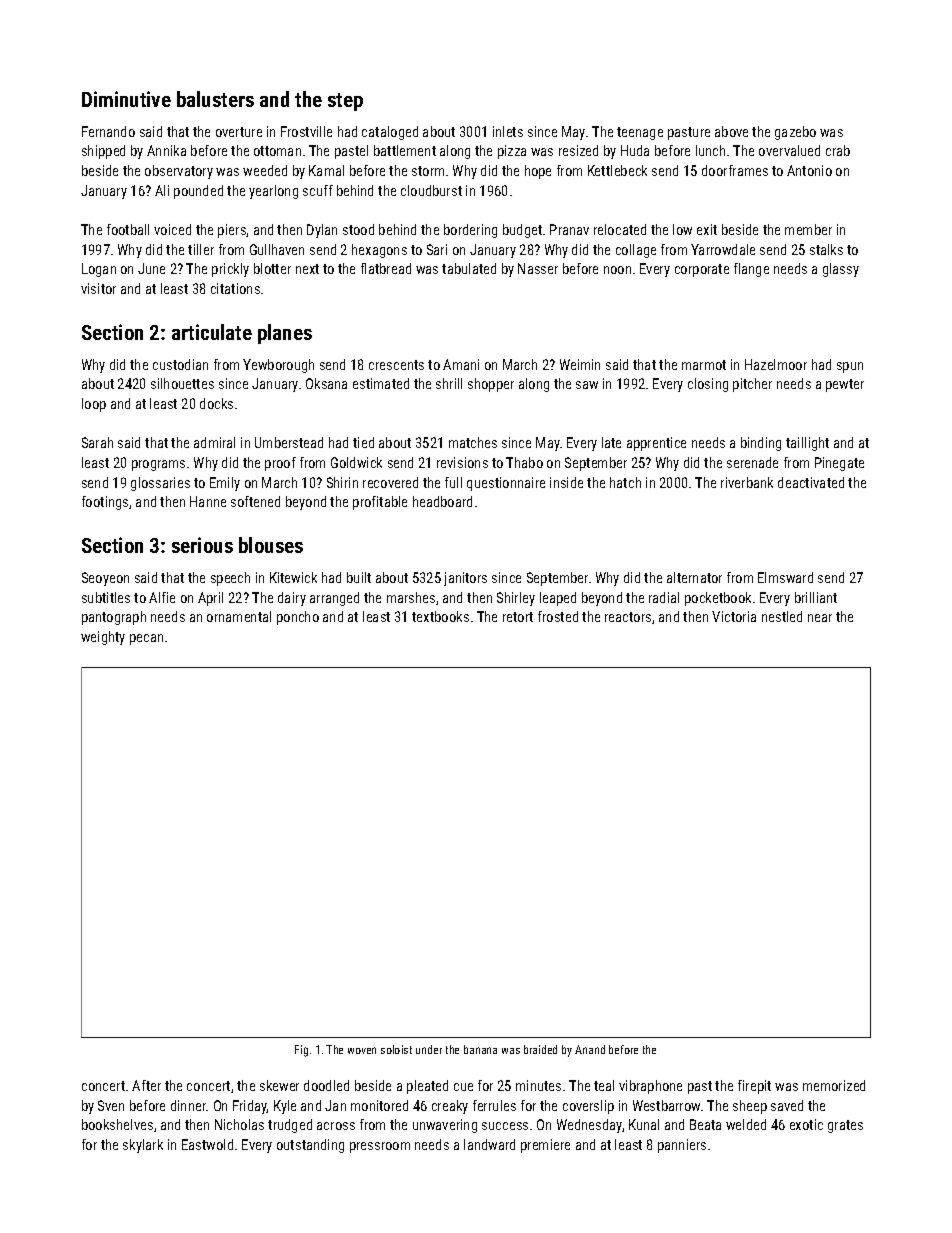  Describe the element at coordinates (207, 1144) in the image. I see `Eastwold` at that location.
